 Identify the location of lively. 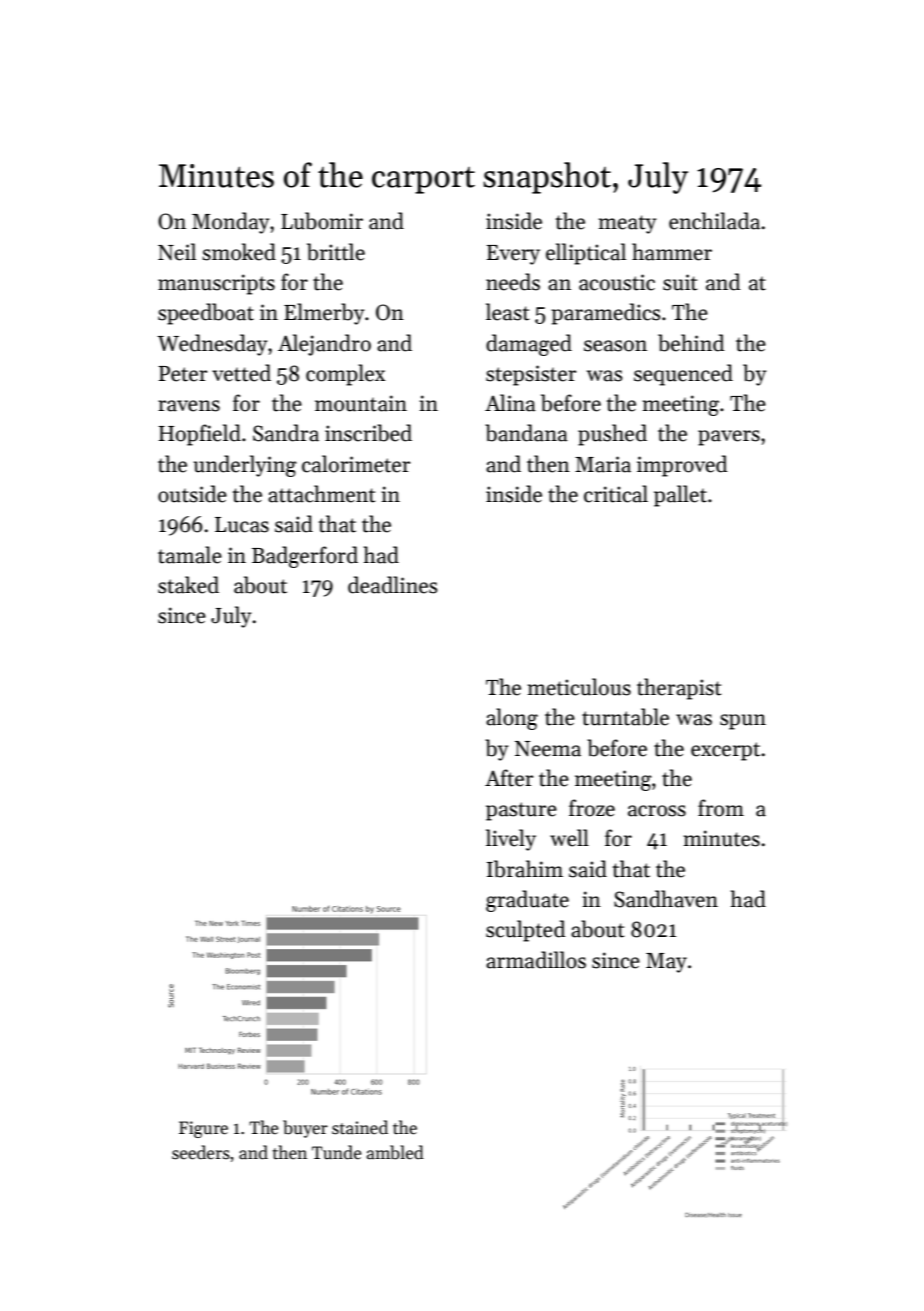
(511, 840).
